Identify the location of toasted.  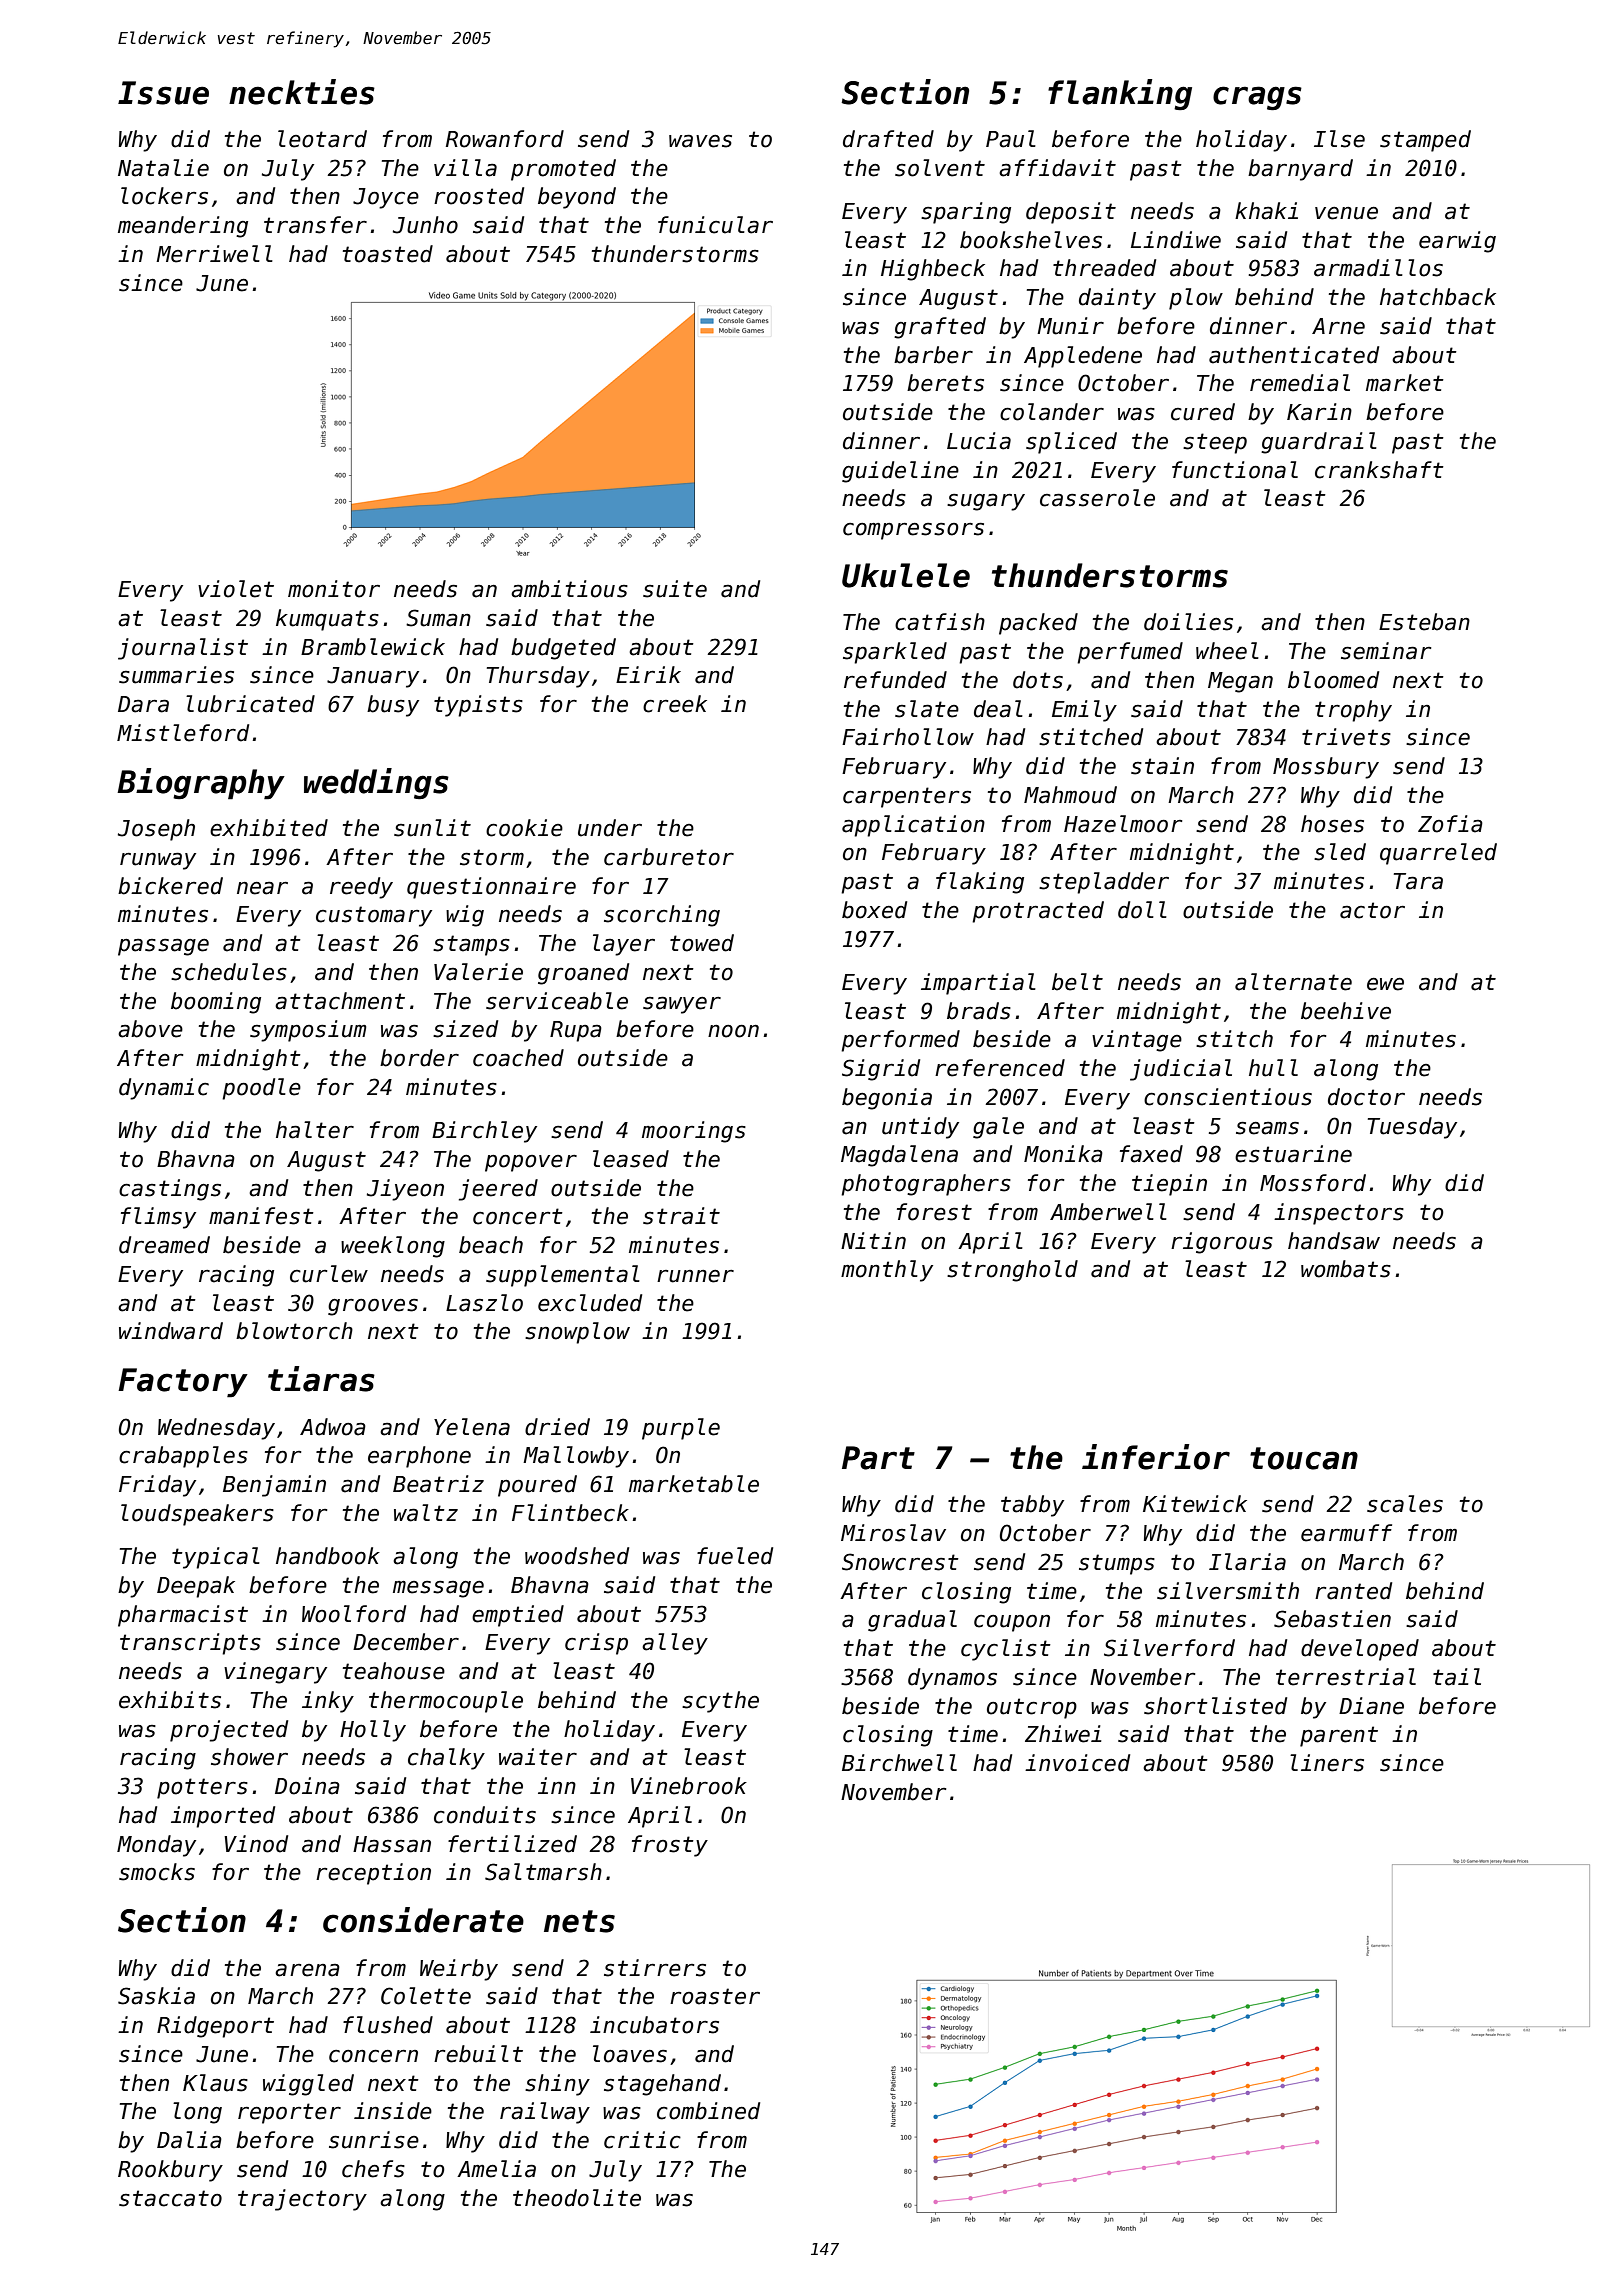
(388, 254).
